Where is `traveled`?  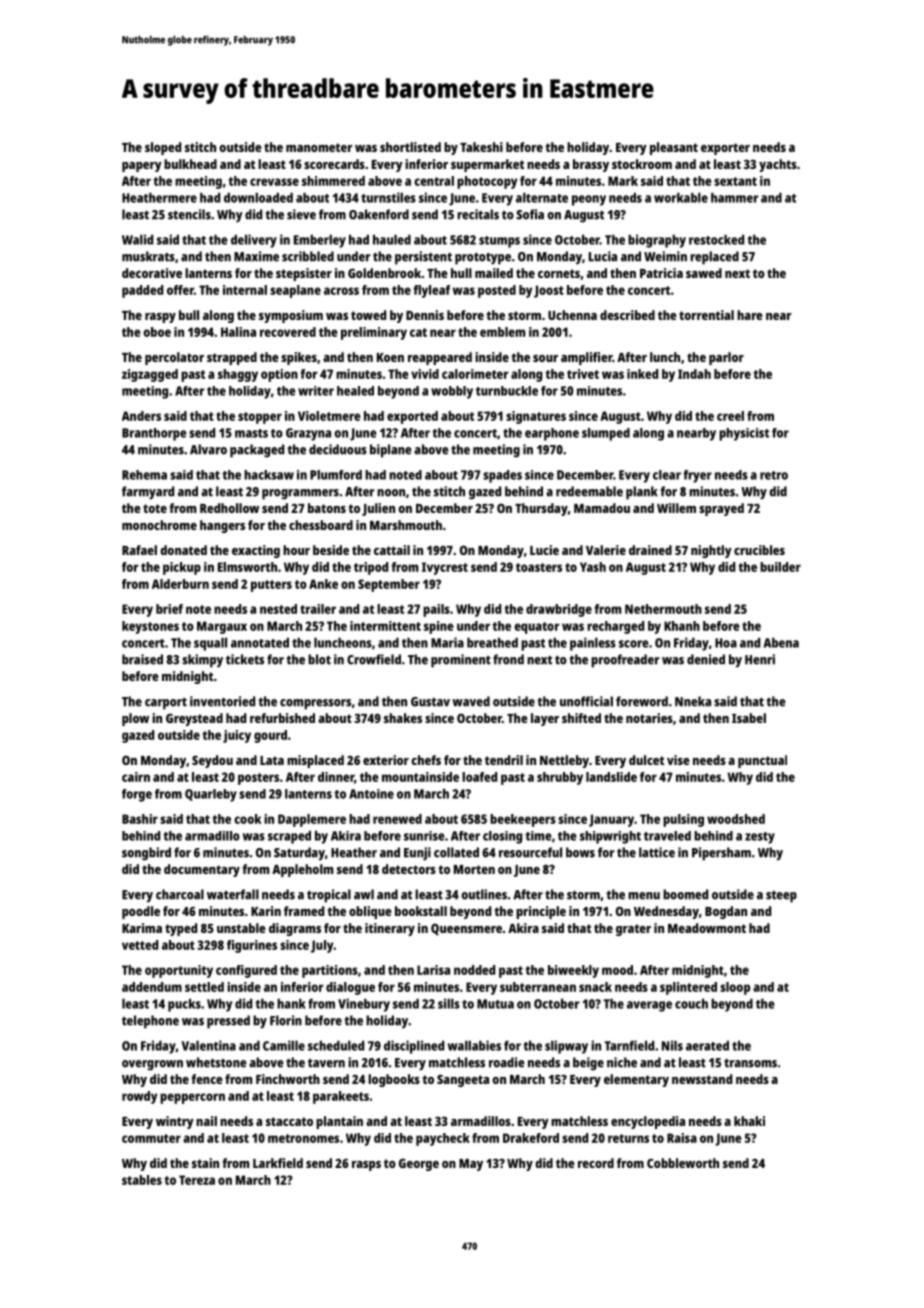
traveled is located at coordinates (667, 836).
